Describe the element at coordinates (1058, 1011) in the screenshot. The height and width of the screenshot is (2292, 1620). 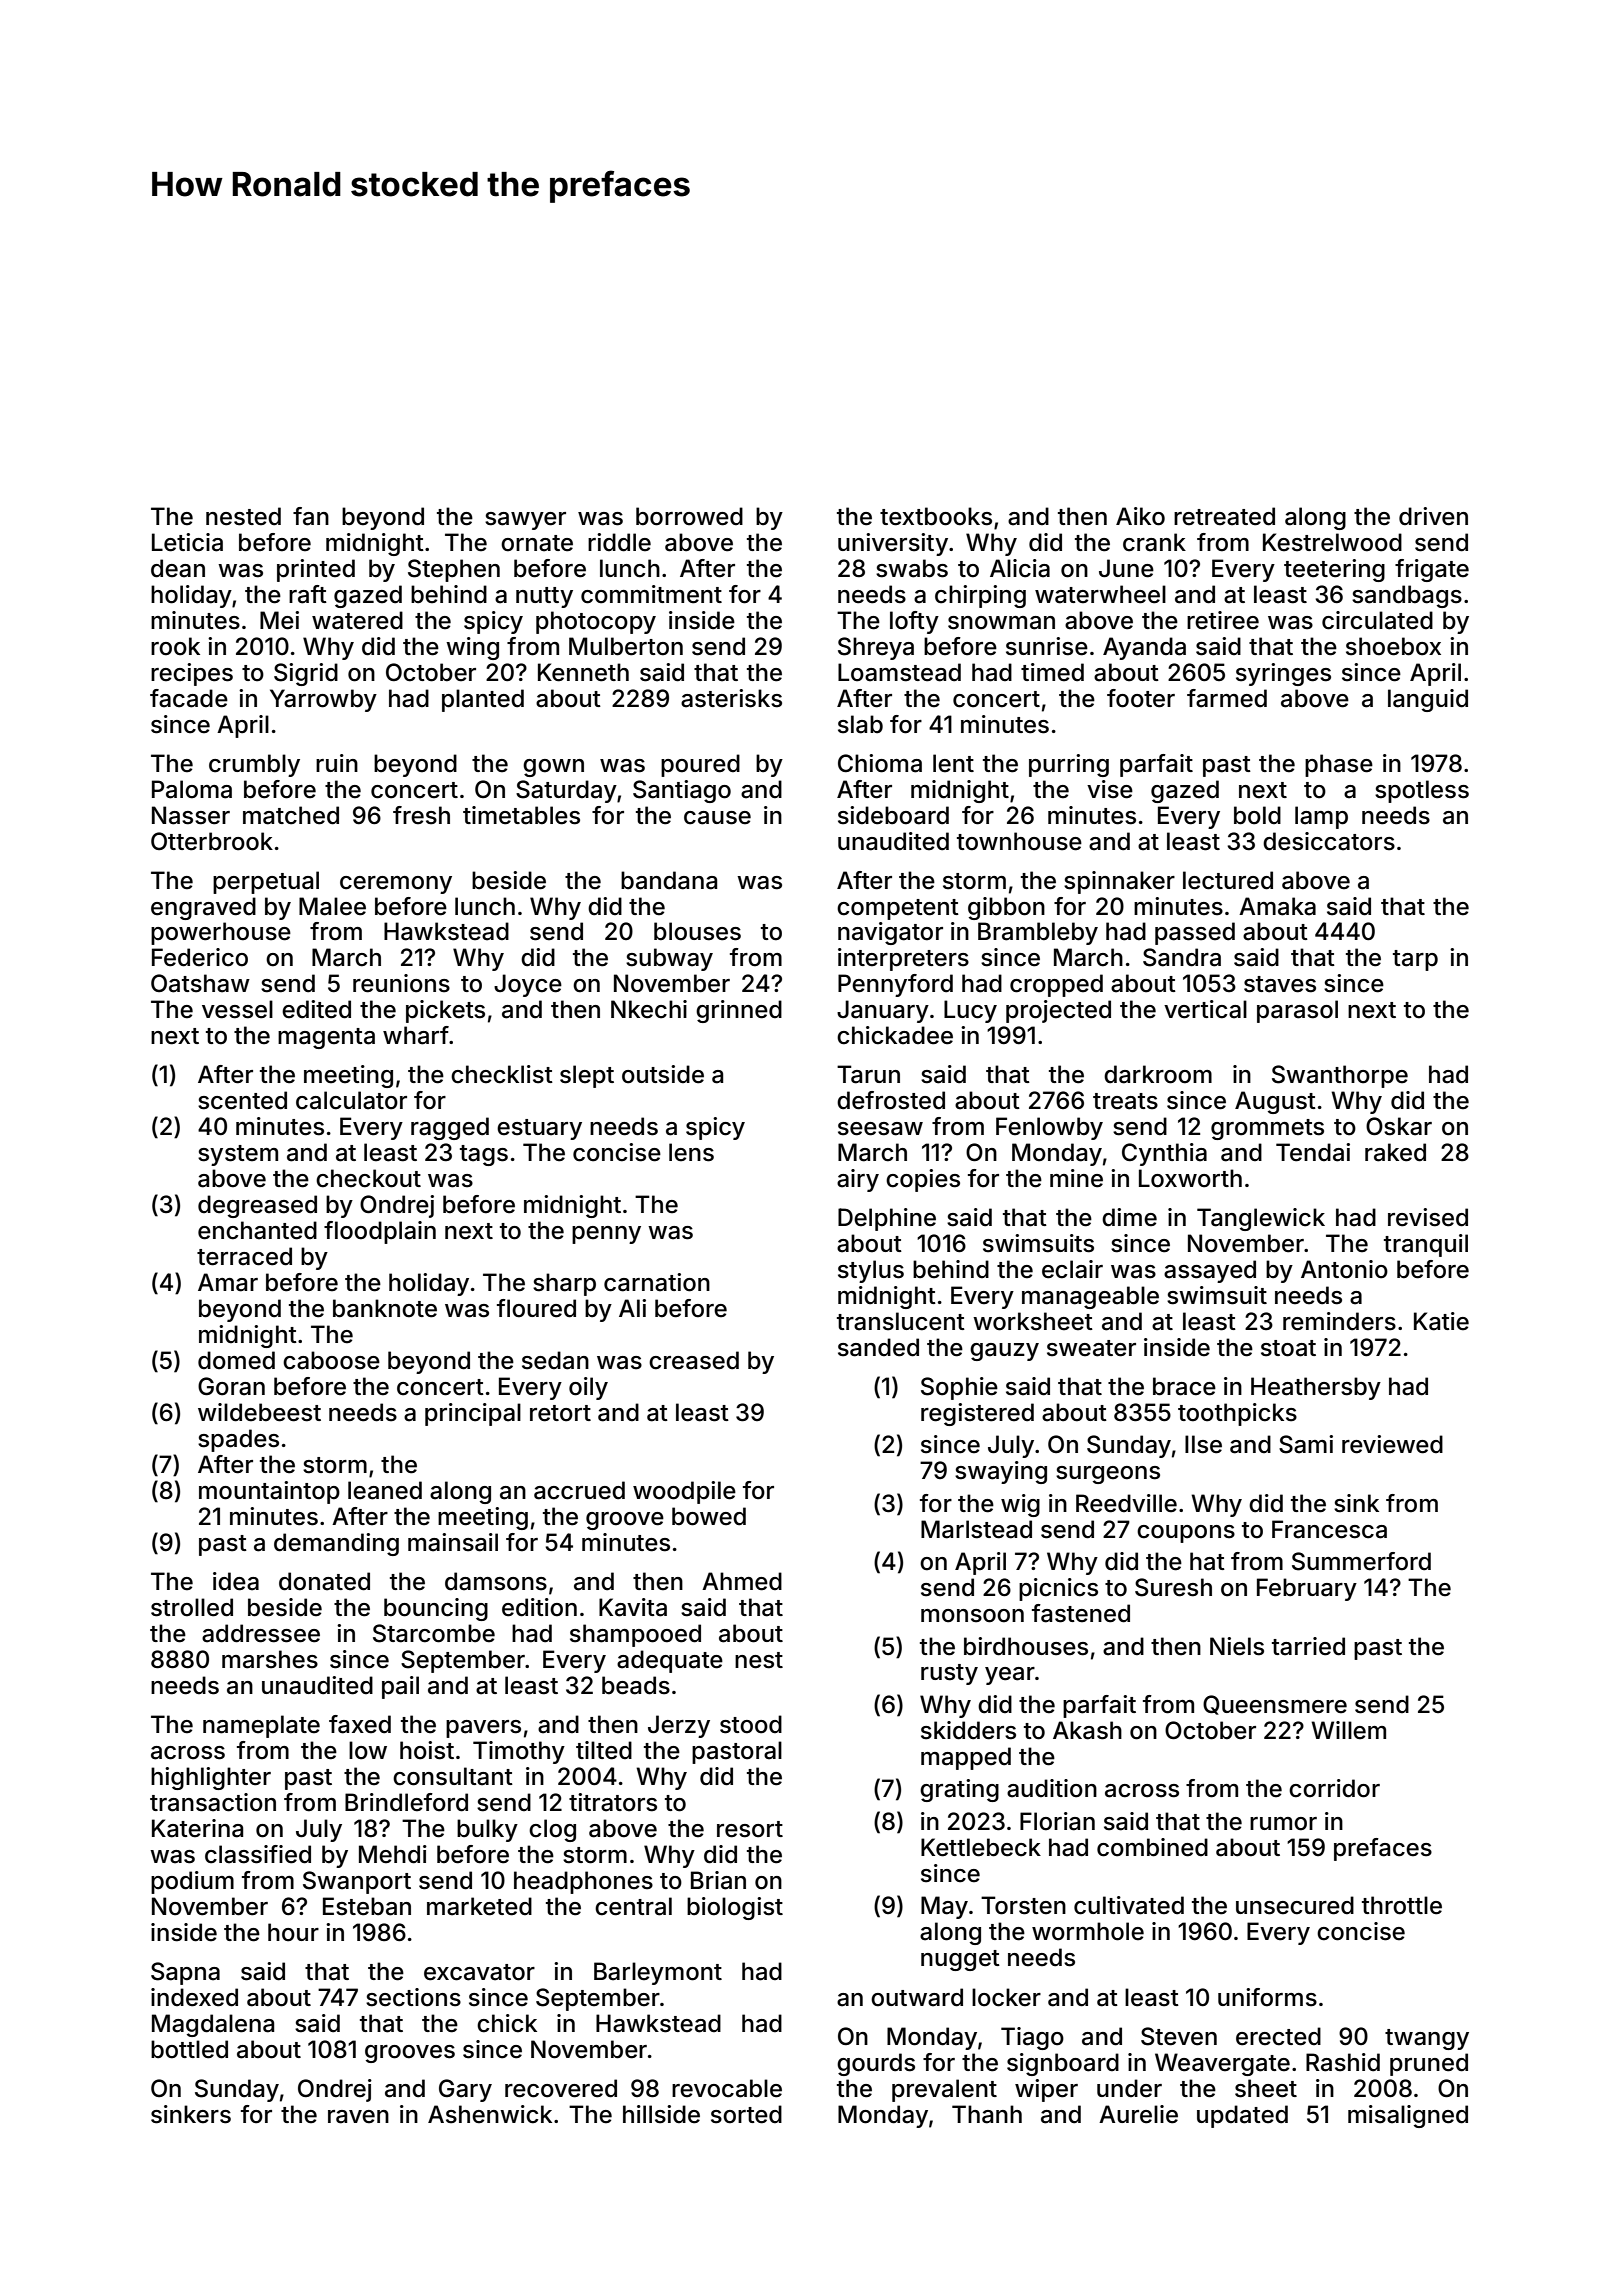
I see `projected` at that location.
